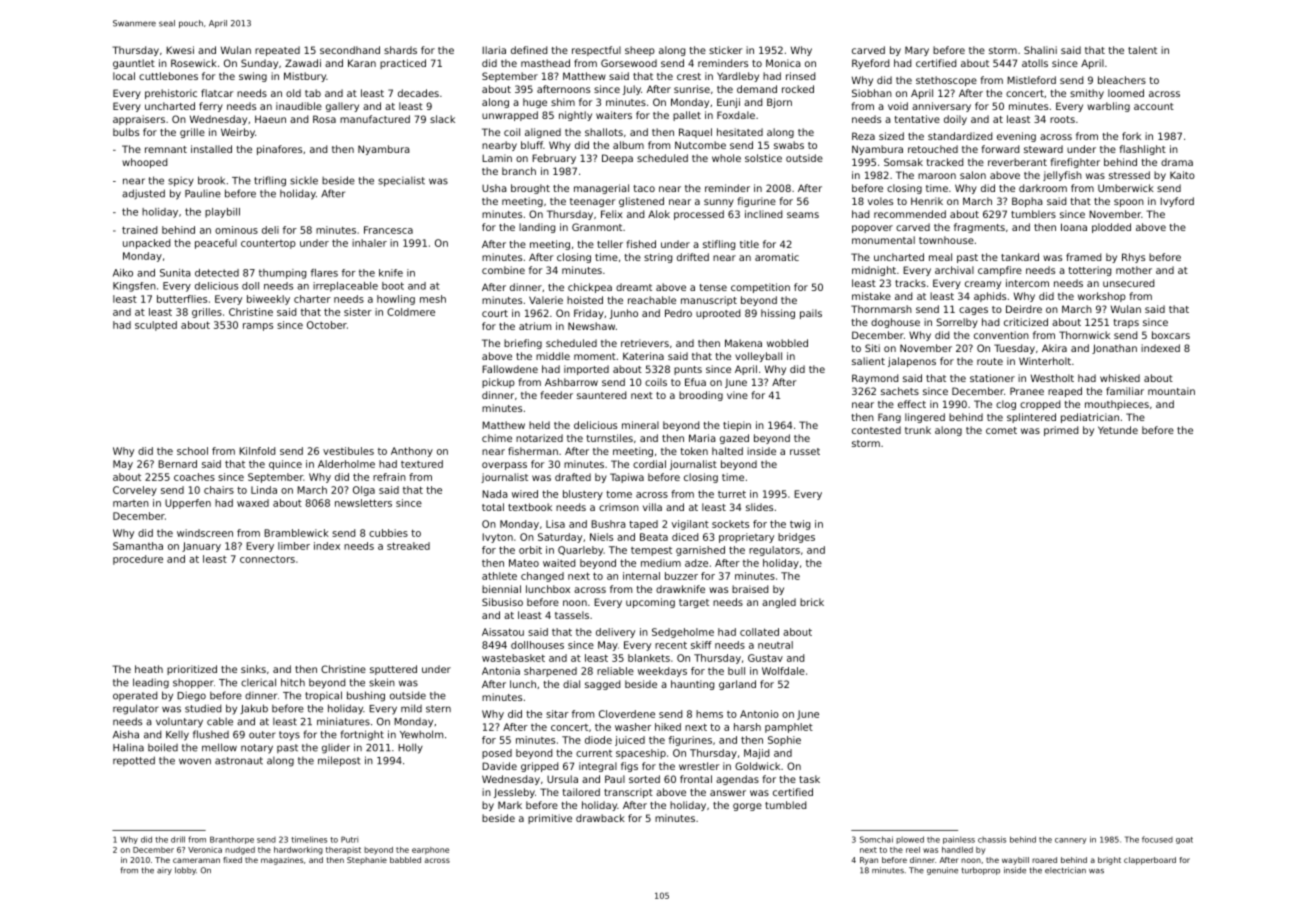 This screenshot has width=1308, height=924. Describe the element at coordinates (232, 840) in the screenshot. I see `Branthorpe` at that location.
